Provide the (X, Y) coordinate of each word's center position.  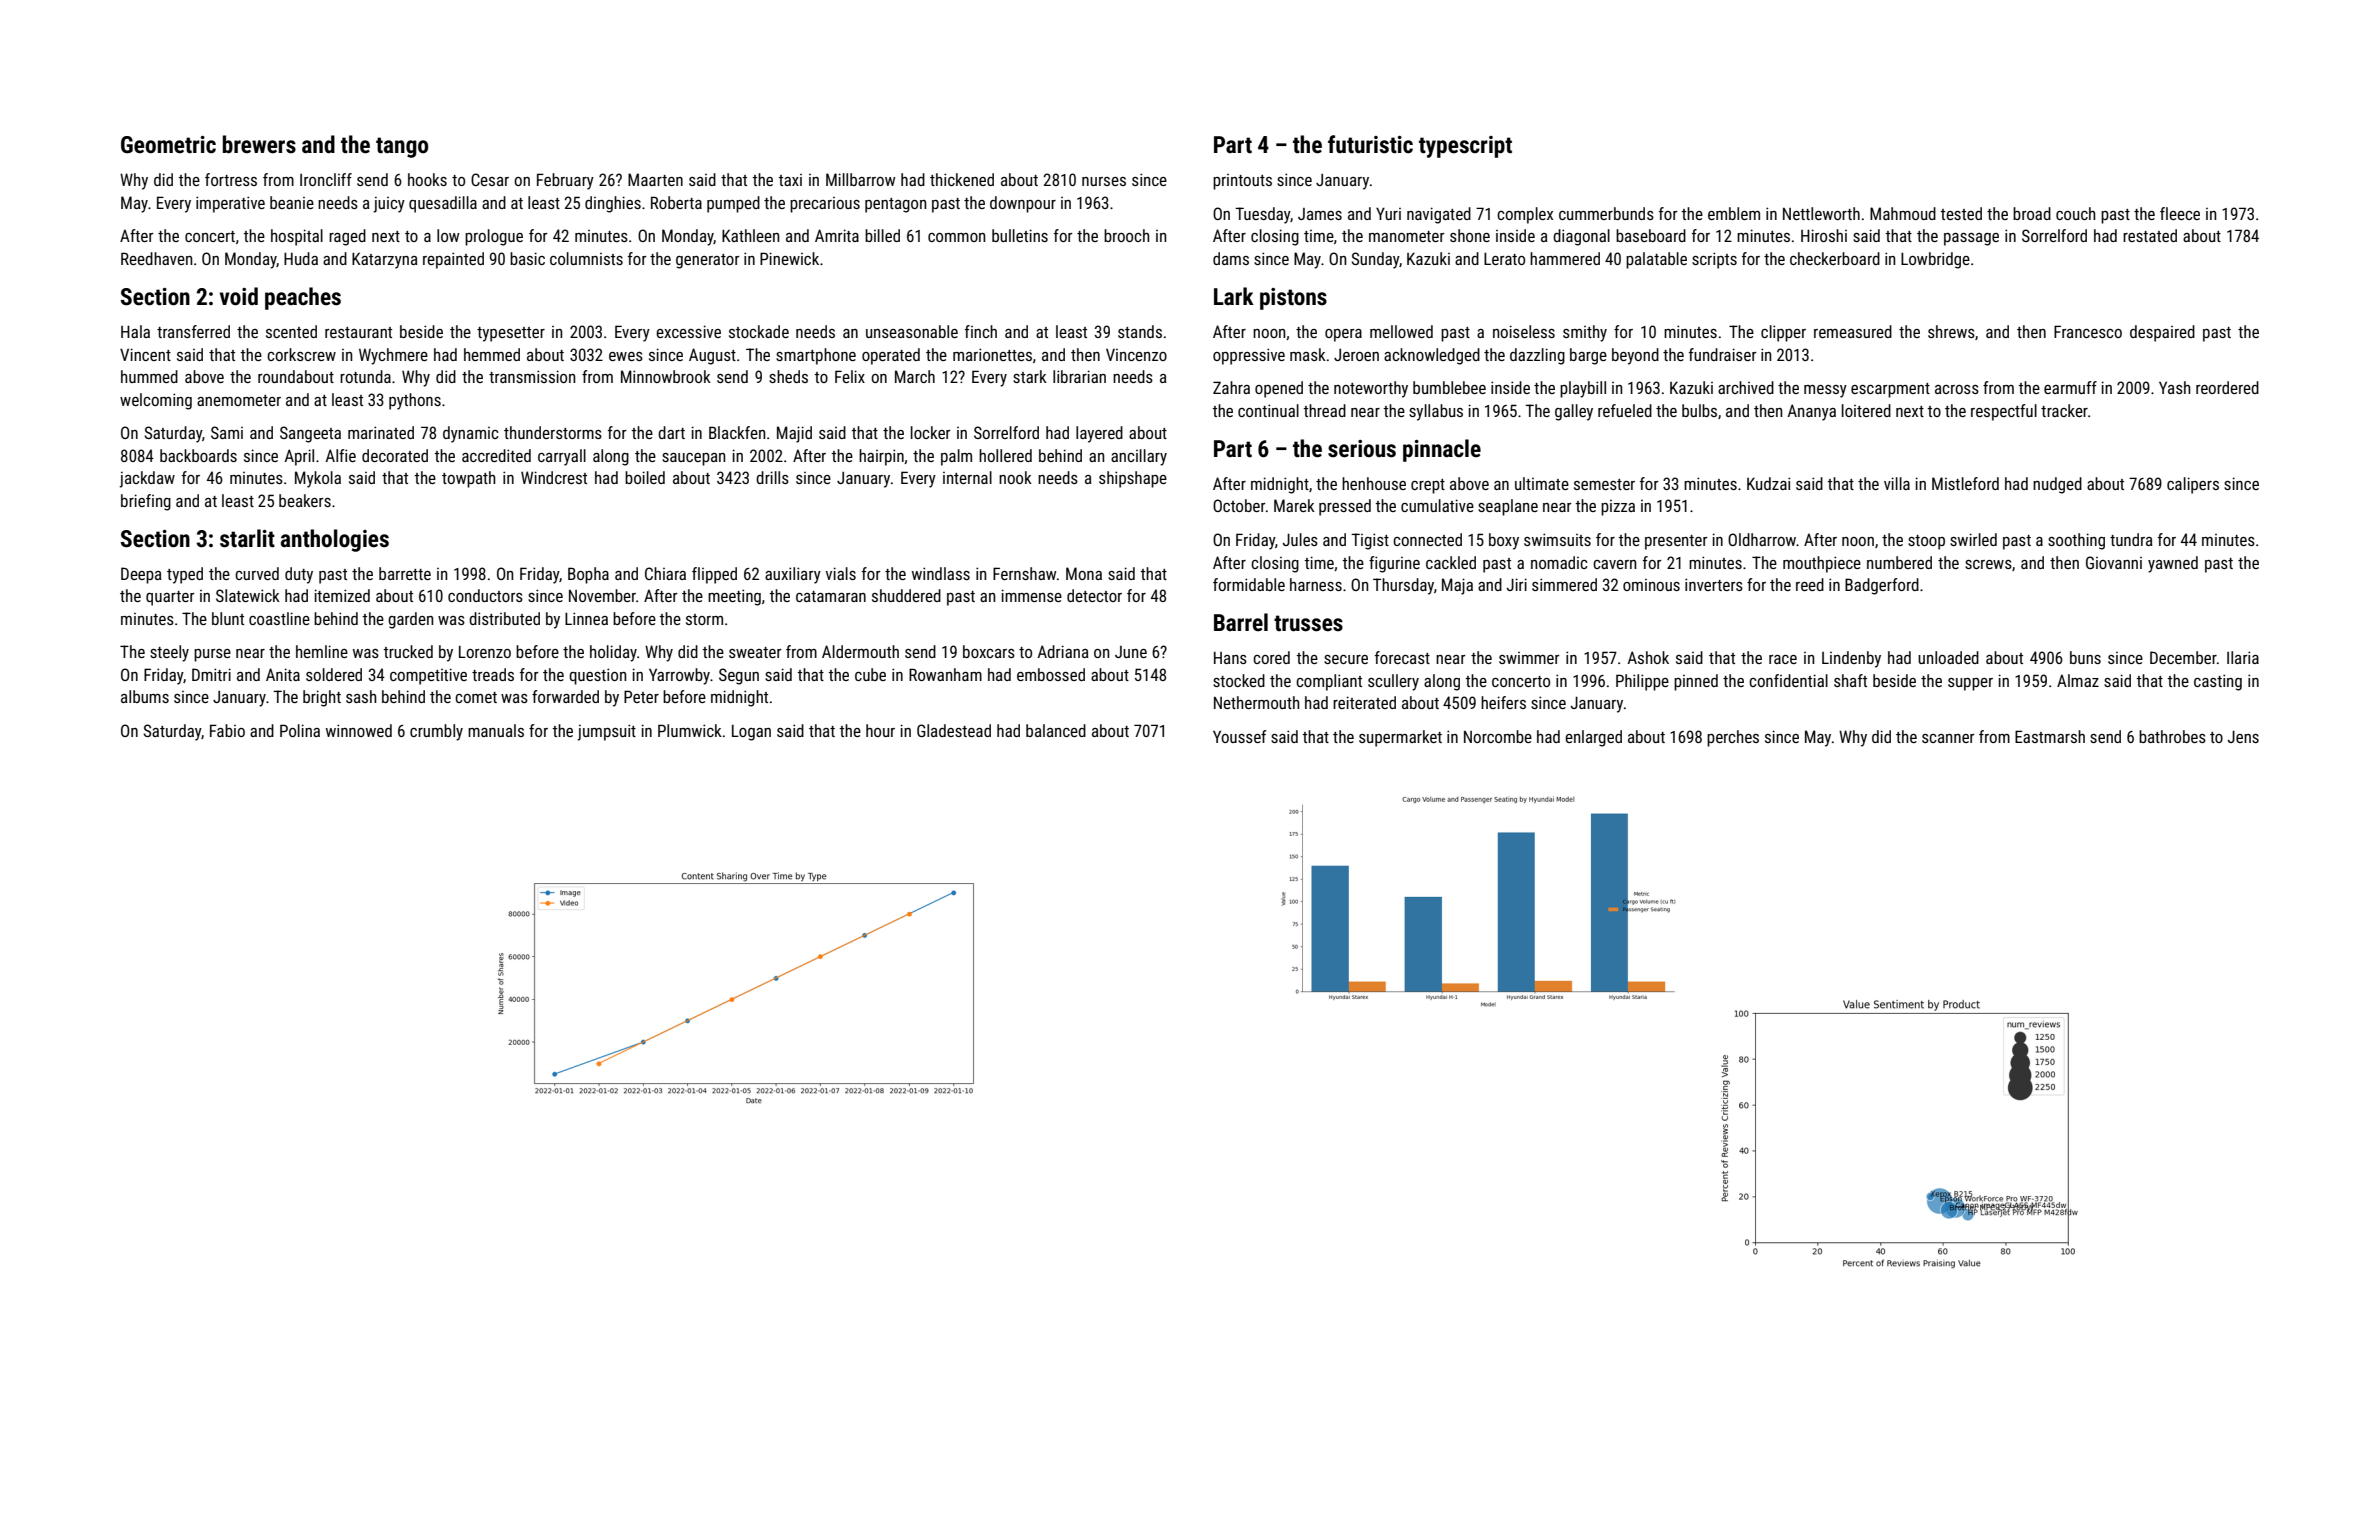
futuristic (1370, 144)
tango (402, 147)
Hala (135, 331)
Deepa (141, 575)
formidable (1249, 584)
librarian (1079, 376)
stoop (1926, 542)
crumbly (436, 732)
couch (2075, 213)
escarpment (1890, 390)
